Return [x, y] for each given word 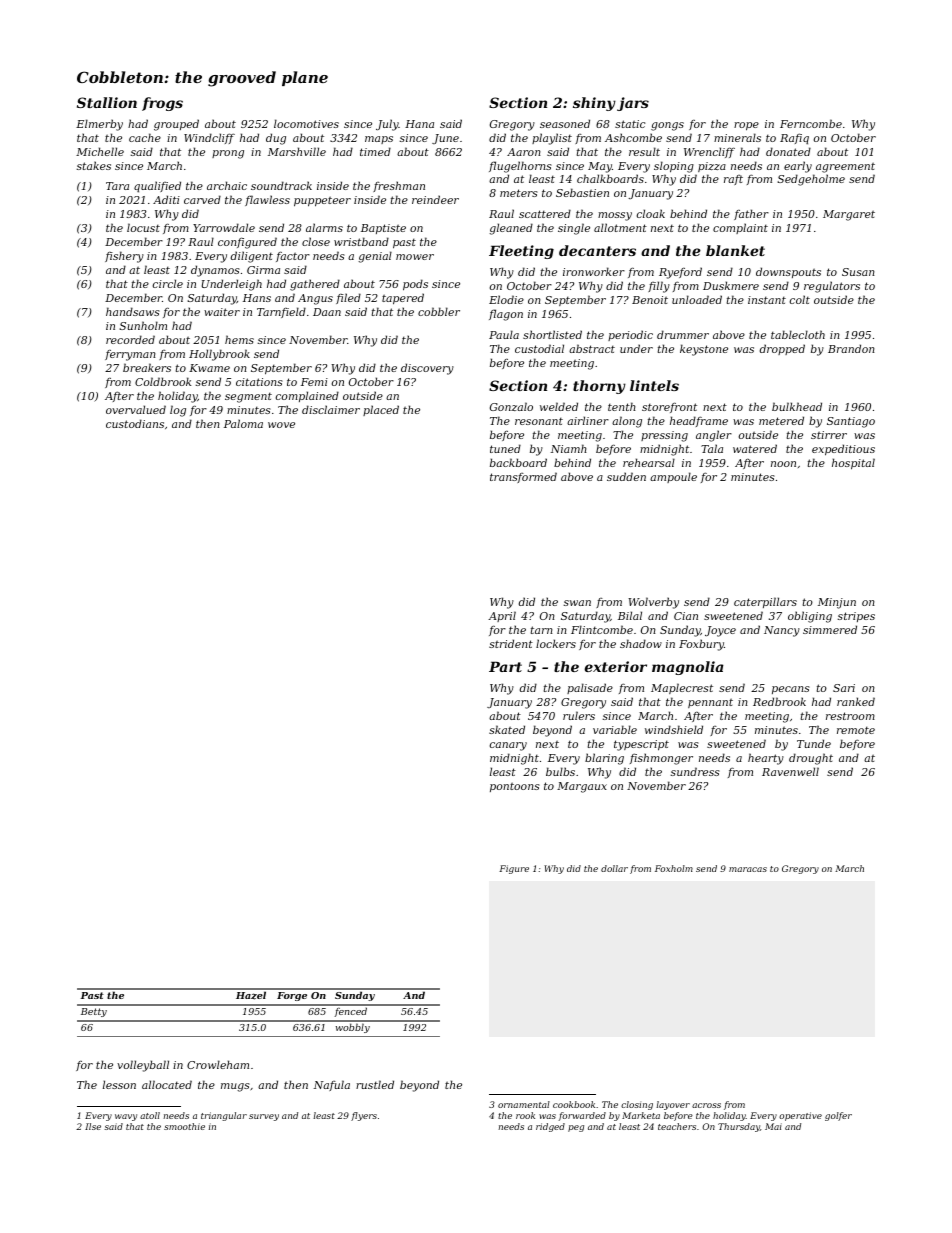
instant [767, 300]
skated [507, 729]
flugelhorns [520, 167]
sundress [695, 771]
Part [505, 666]
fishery [124, 257]
